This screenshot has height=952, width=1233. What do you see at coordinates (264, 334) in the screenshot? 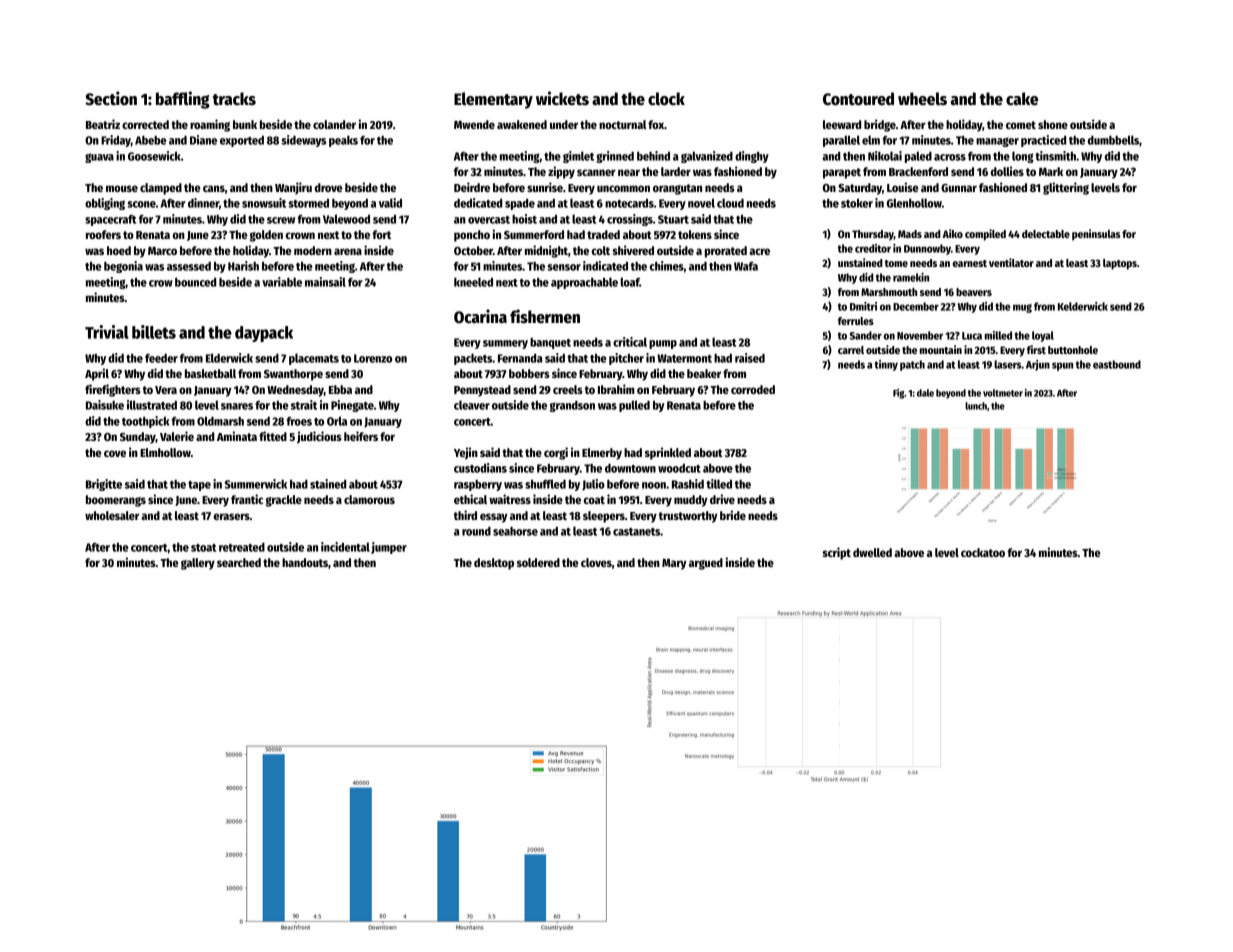
I see `daypack` at bounding box center [264, 334].
